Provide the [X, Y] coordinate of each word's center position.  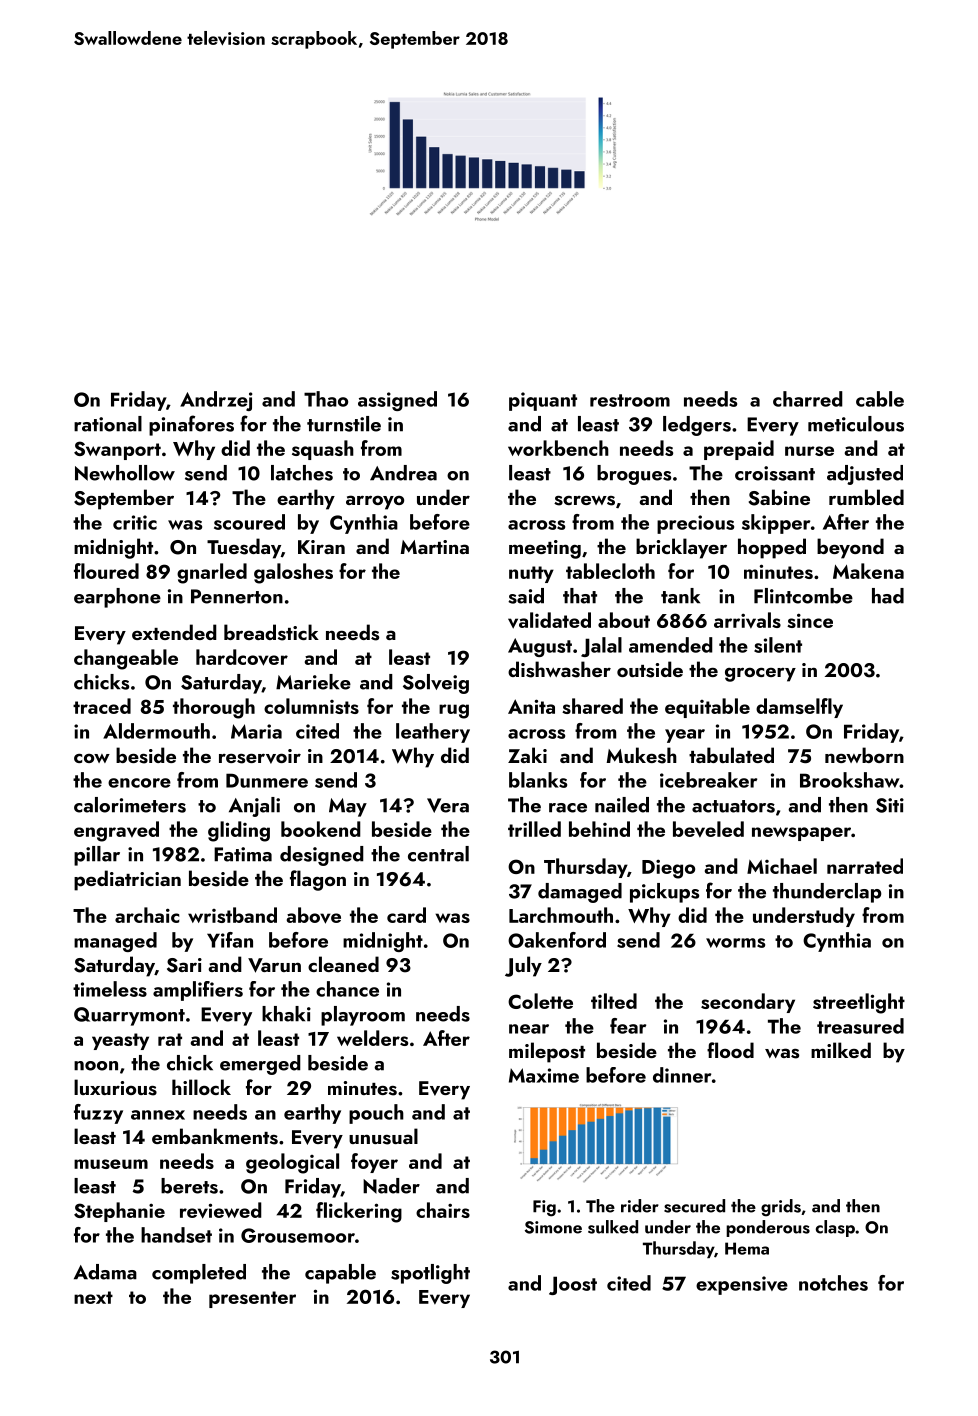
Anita [531, 706]
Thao [326, 399]
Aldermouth [156, 731]
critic [135, 522]
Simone [553, 1227]
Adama [105, 1272]
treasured [860, 1026]
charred [808, 399]
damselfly [799, 708]
